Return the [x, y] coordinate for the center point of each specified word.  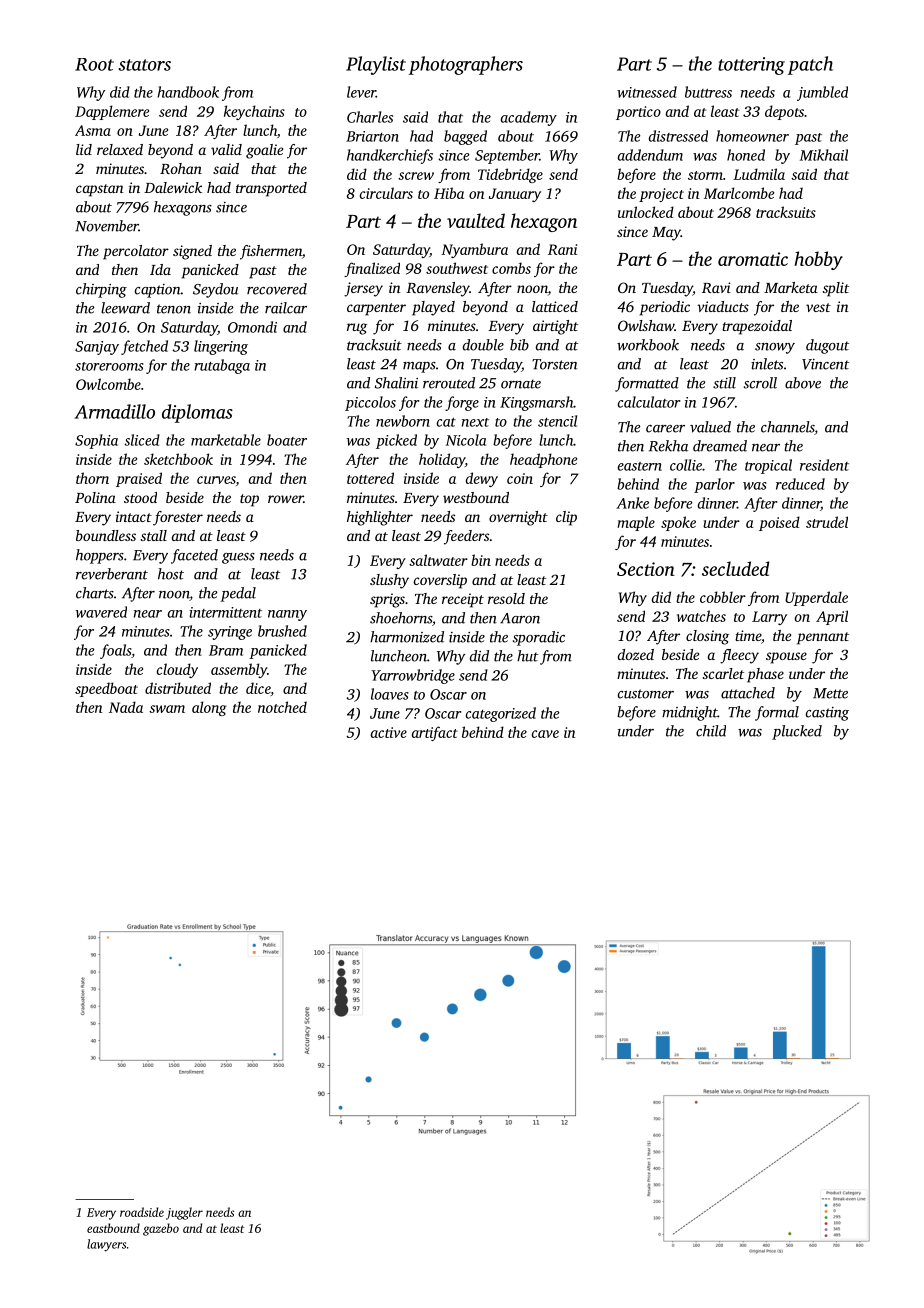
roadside [142, 1212]
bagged [465, 137]
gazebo [161, 1229]
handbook [188, 92]
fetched [144, 347]
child [711, 731]
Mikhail [824, 155]
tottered [370, 478]
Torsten [554, 364]
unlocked [646, 212]
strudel [827, 522]
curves [216, 480]
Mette [830, 693]
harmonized [407, 637]
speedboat [106, 689]
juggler [184, 1213]
